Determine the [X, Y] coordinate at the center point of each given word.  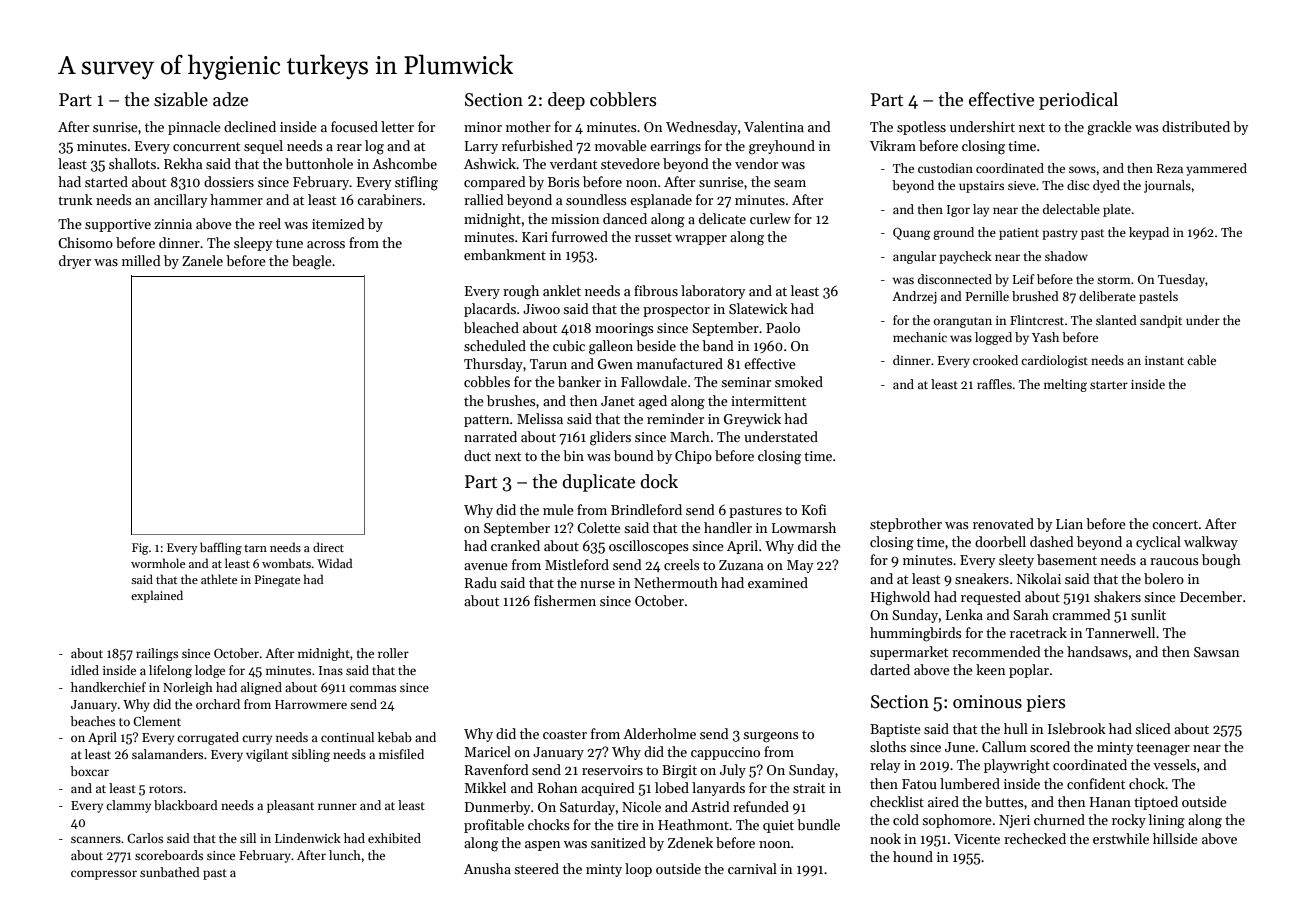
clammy [128, 806]
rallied [484, 199]
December [1211, 596]
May [800, 566]
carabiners [389, 199]
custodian [945, 168]
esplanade [661, 201]
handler [728, 527]
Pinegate [277, 581]
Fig [140, 549]
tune [289, 243]
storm [1114, 280]
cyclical [1158, 543]
